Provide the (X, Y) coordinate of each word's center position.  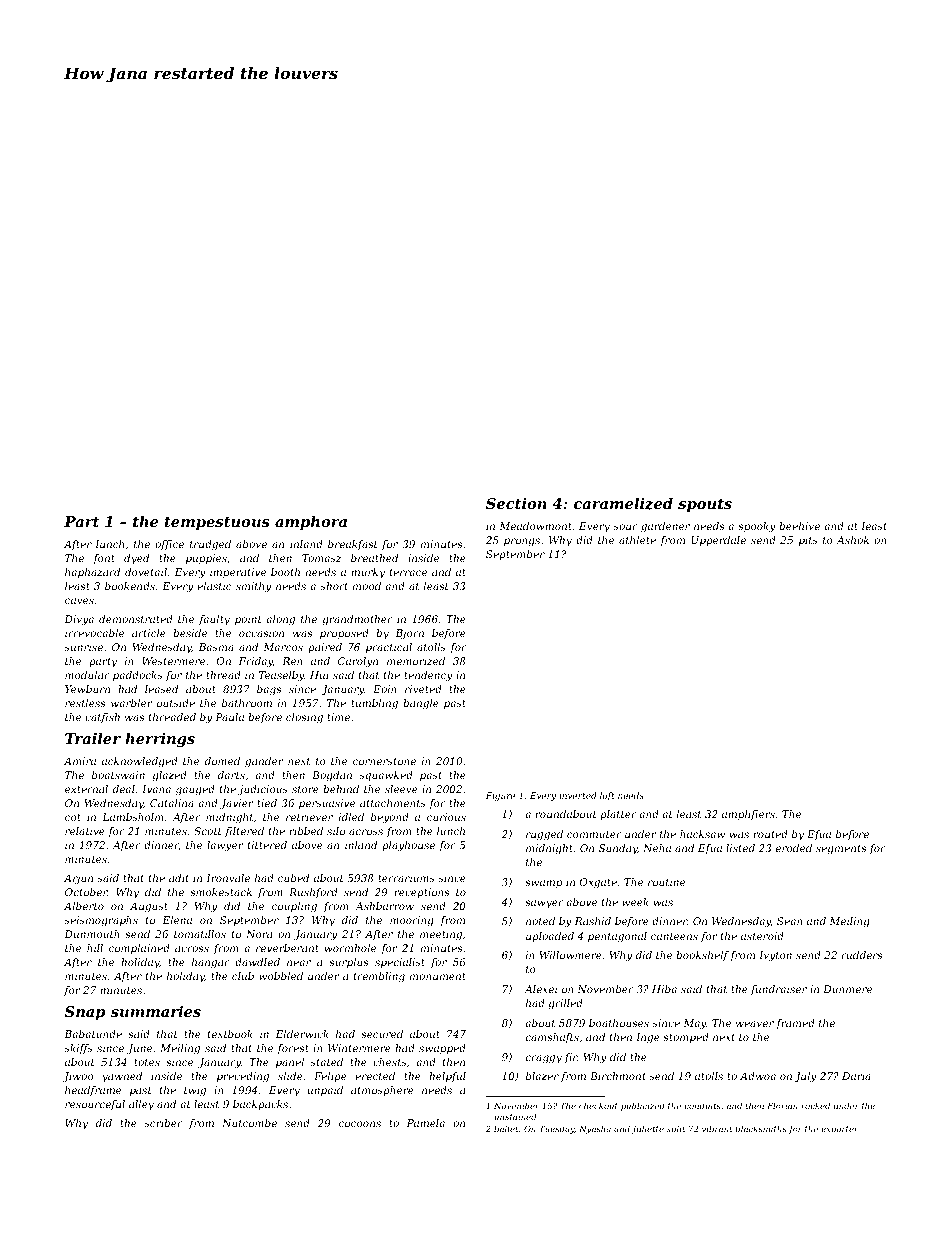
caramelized (623, 504)
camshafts (552, 1038)
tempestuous (217, 523)
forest (293, 1049)
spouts (705, 505)
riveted (423, 689)
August (149, 907)
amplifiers (748, 815)
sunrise (84, 647)
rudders (862, 955)
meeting (441, 935)
